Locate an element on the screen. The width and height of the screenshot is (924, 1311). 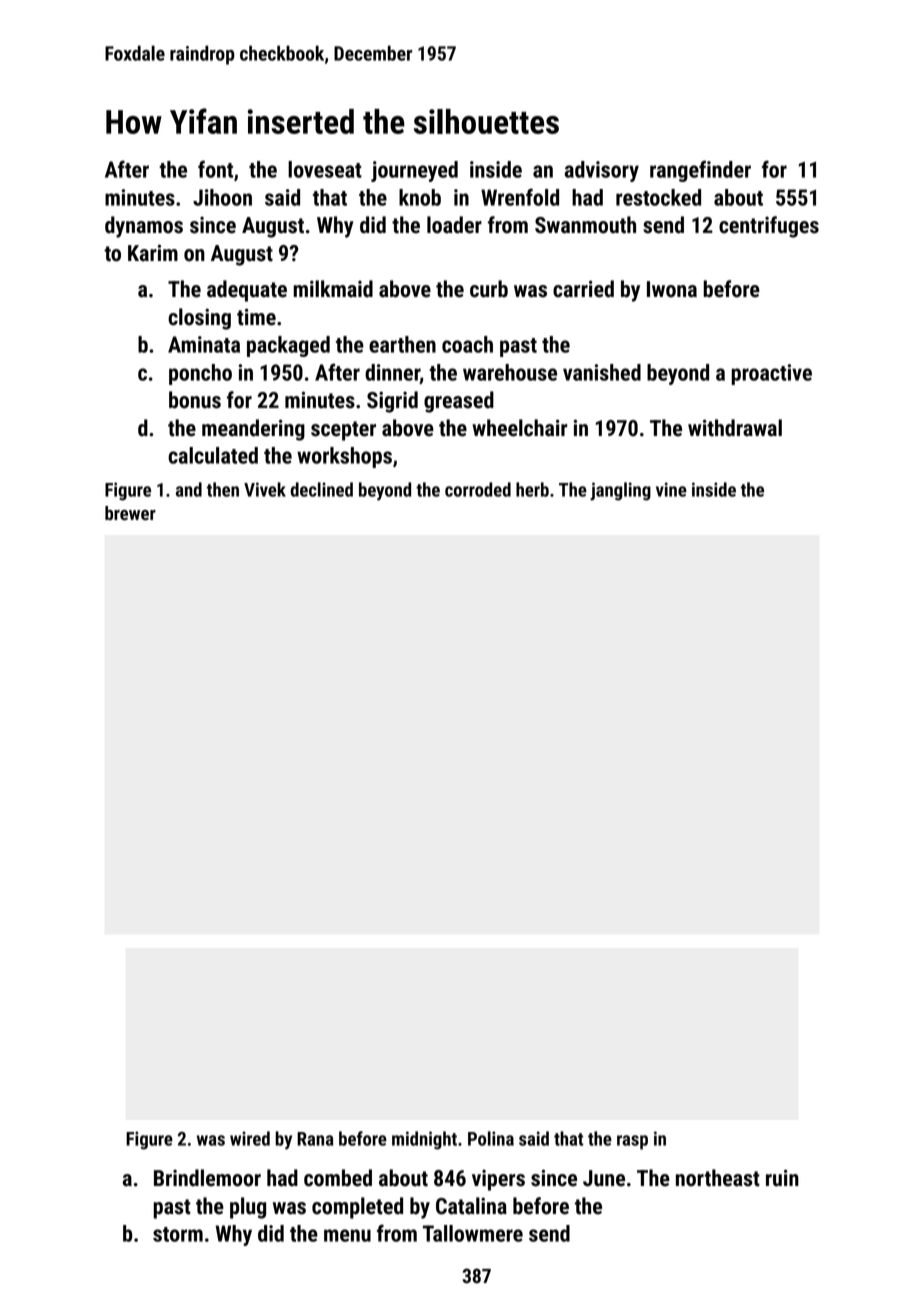
brewer is located at coordinates (130, 513).
